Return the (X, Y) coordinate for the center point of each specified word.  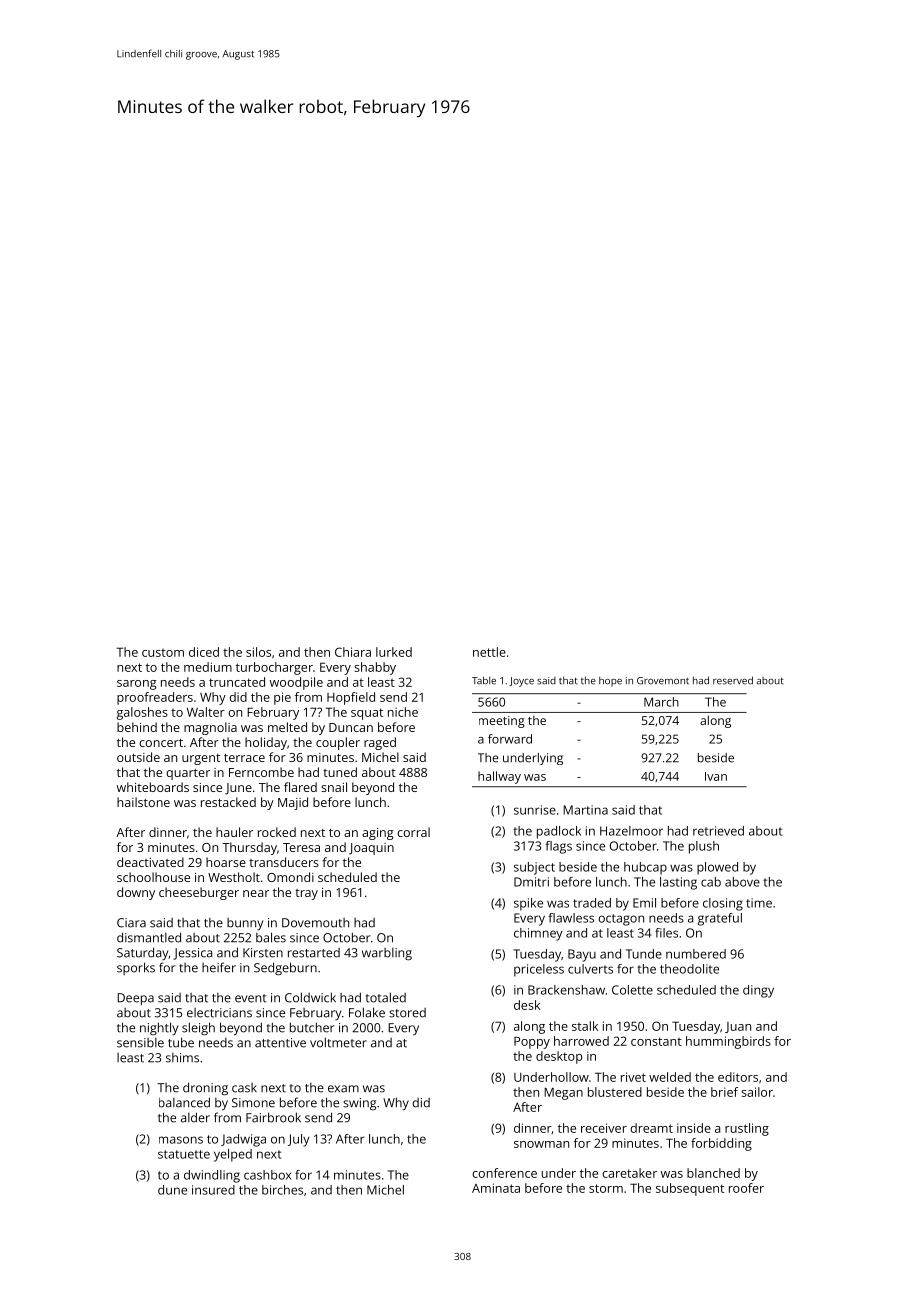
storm (606, 1188)
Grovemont (663, 681)
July (299, 1140)
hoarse (226, 862)
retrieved (718, 831)
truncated (237, 682)
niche (403, 712)
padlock (559, 832)
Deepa (135, 999)
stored (407, 1013)
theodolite (689, 969)
